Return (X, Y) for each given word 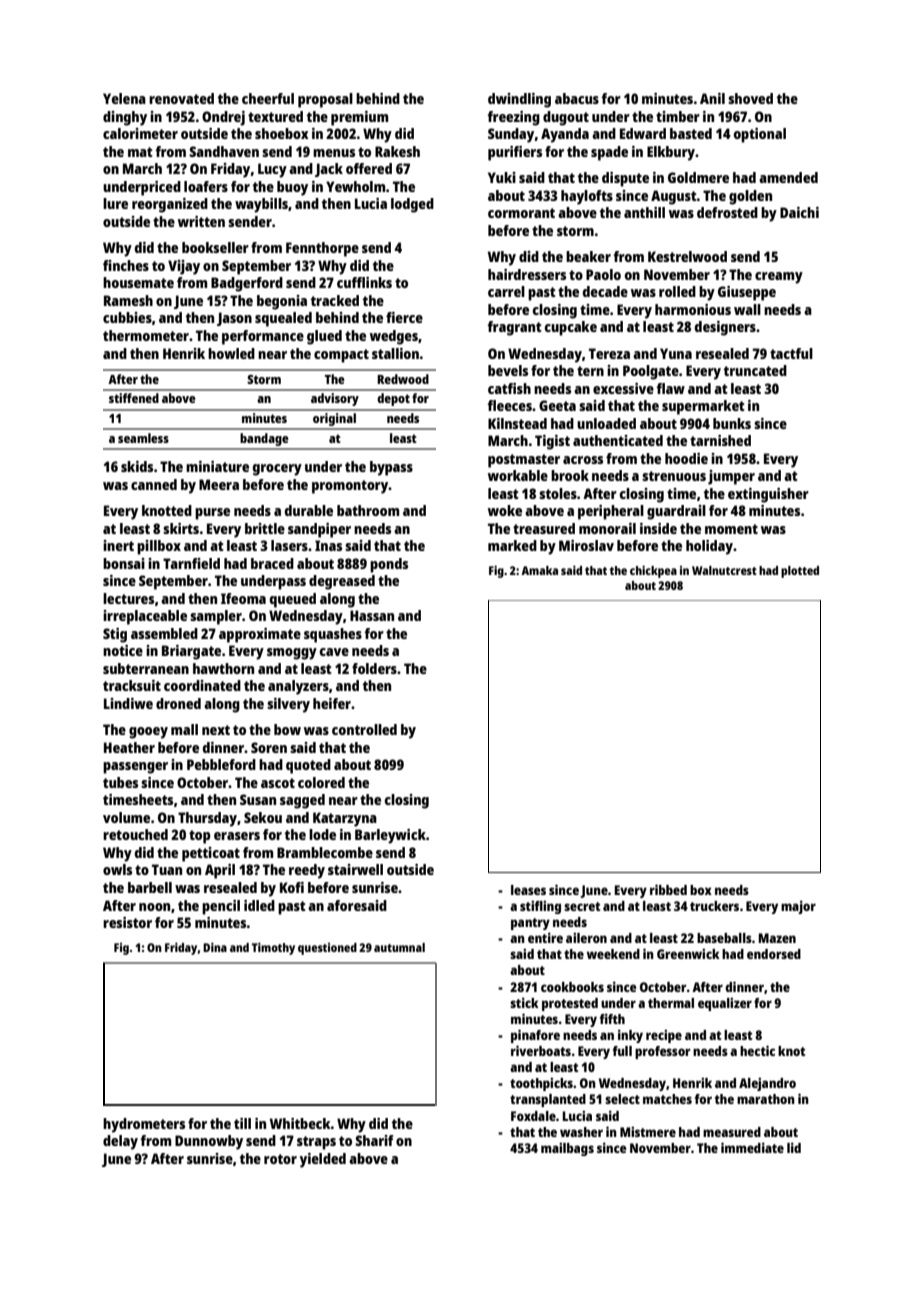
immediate (752, 1147)
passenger (135, 768)
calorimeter (140, 133)
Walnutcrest (724, 570)
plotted (800, 572)
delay (120, 1142)
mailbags (567, 1149)
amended (788, 177)
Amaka (539, 570)
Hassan (372, 615)
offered (369, 168)
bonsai (124, 563)
